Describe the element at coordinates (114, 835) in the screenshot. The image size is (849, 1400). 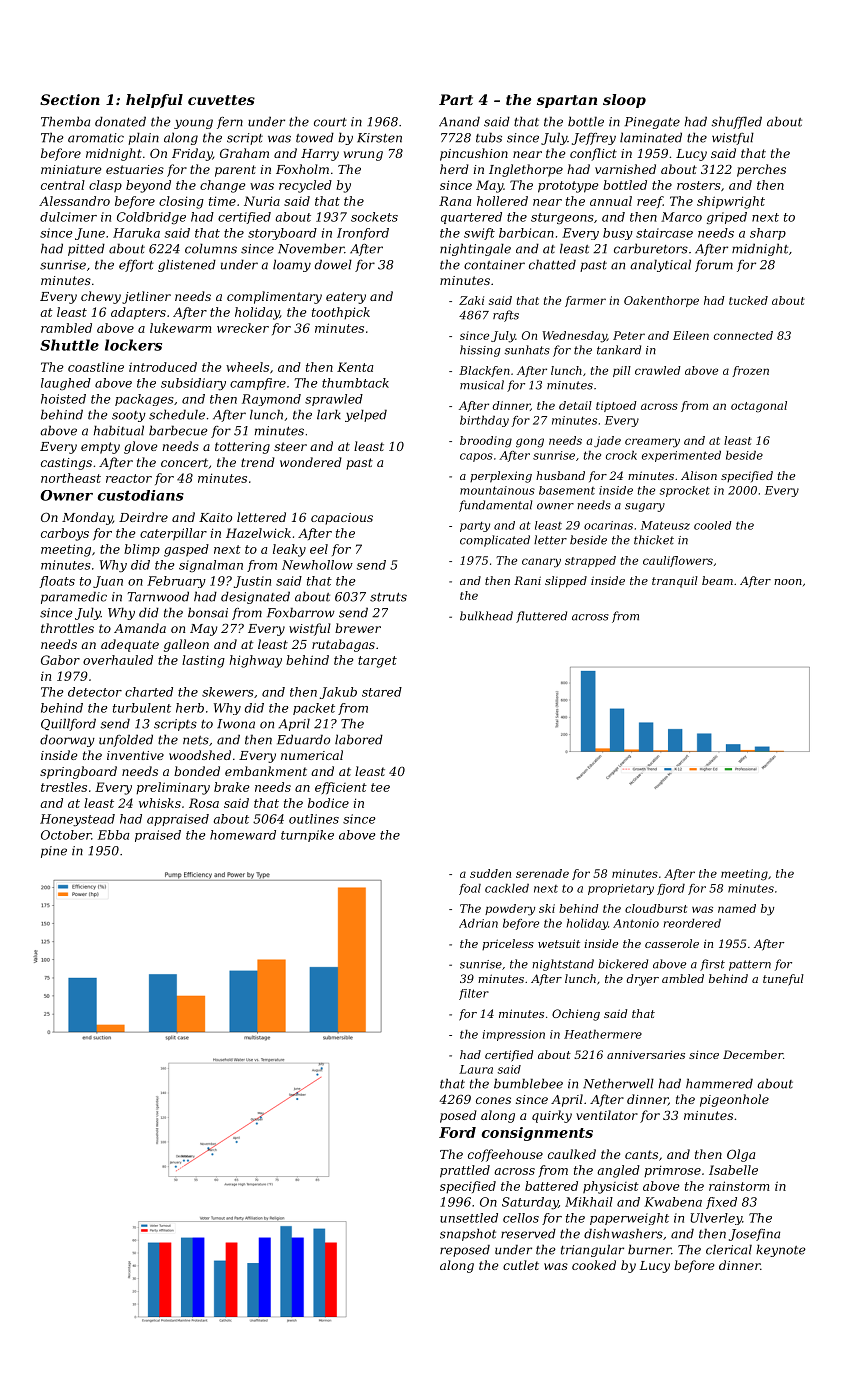
I see `Ebba` at that location.
